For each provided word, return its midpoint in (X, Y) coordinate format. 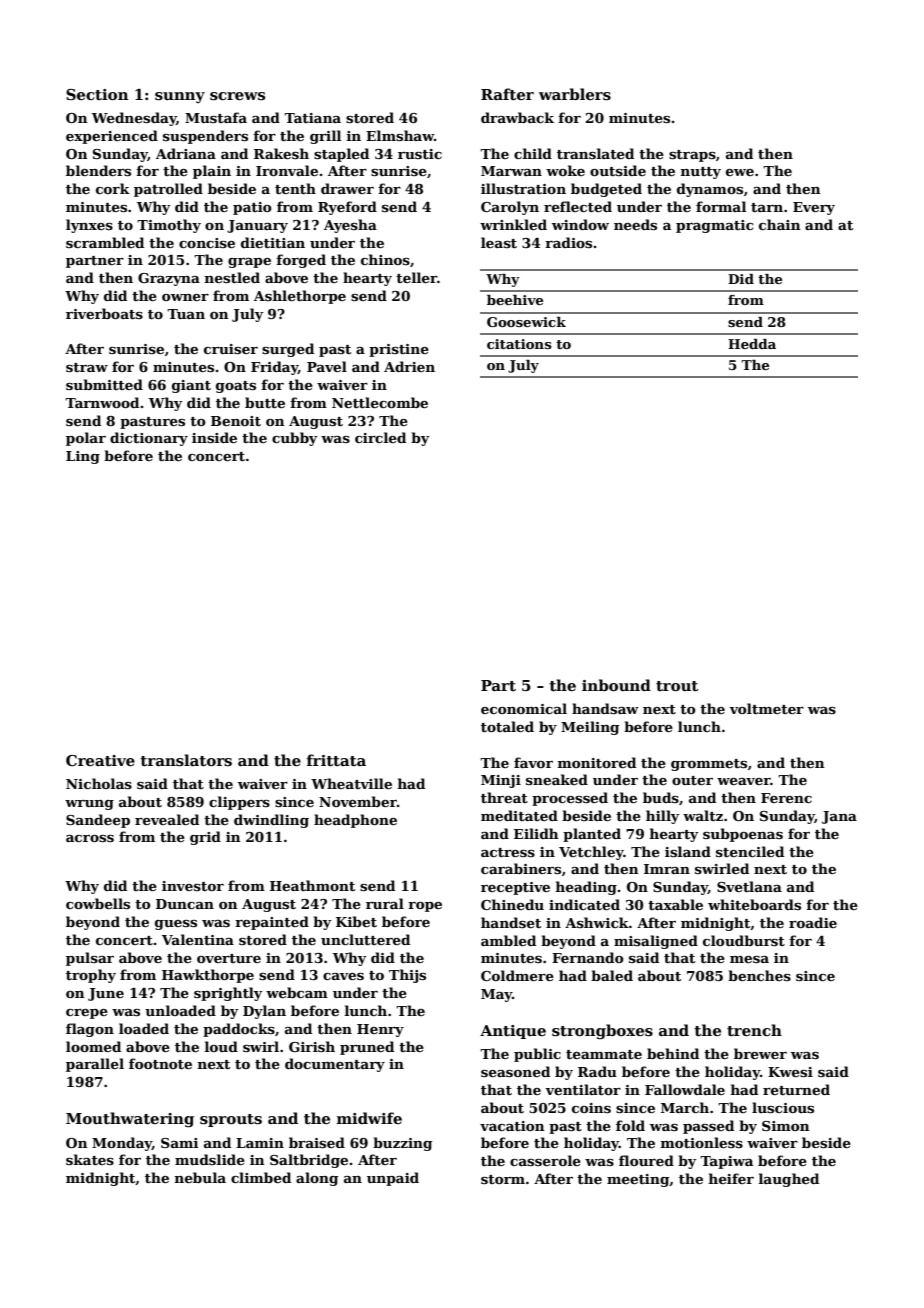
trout (677, 686)
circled (380, 437)
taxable (675, 904)
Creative (100, 760)
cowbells (98, 903)
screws (237, 96)
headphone (355, 821)
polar (86, 439)
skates (90, 1159)
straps (692, 156)
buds (661, 797)
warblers (575, 94)
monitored (597, 762)
